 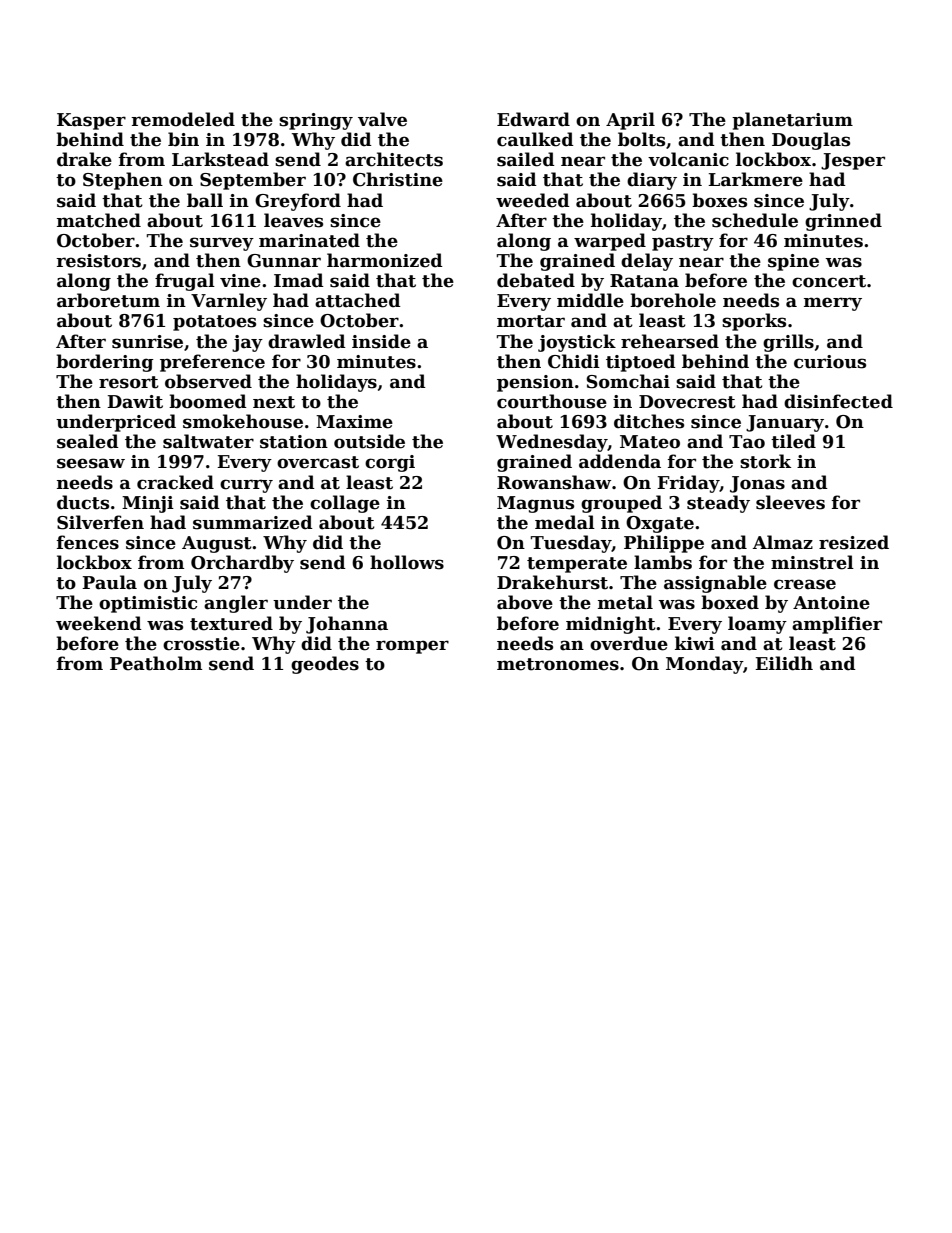 I want to click on disinfected, so click(x=838, y=401).
